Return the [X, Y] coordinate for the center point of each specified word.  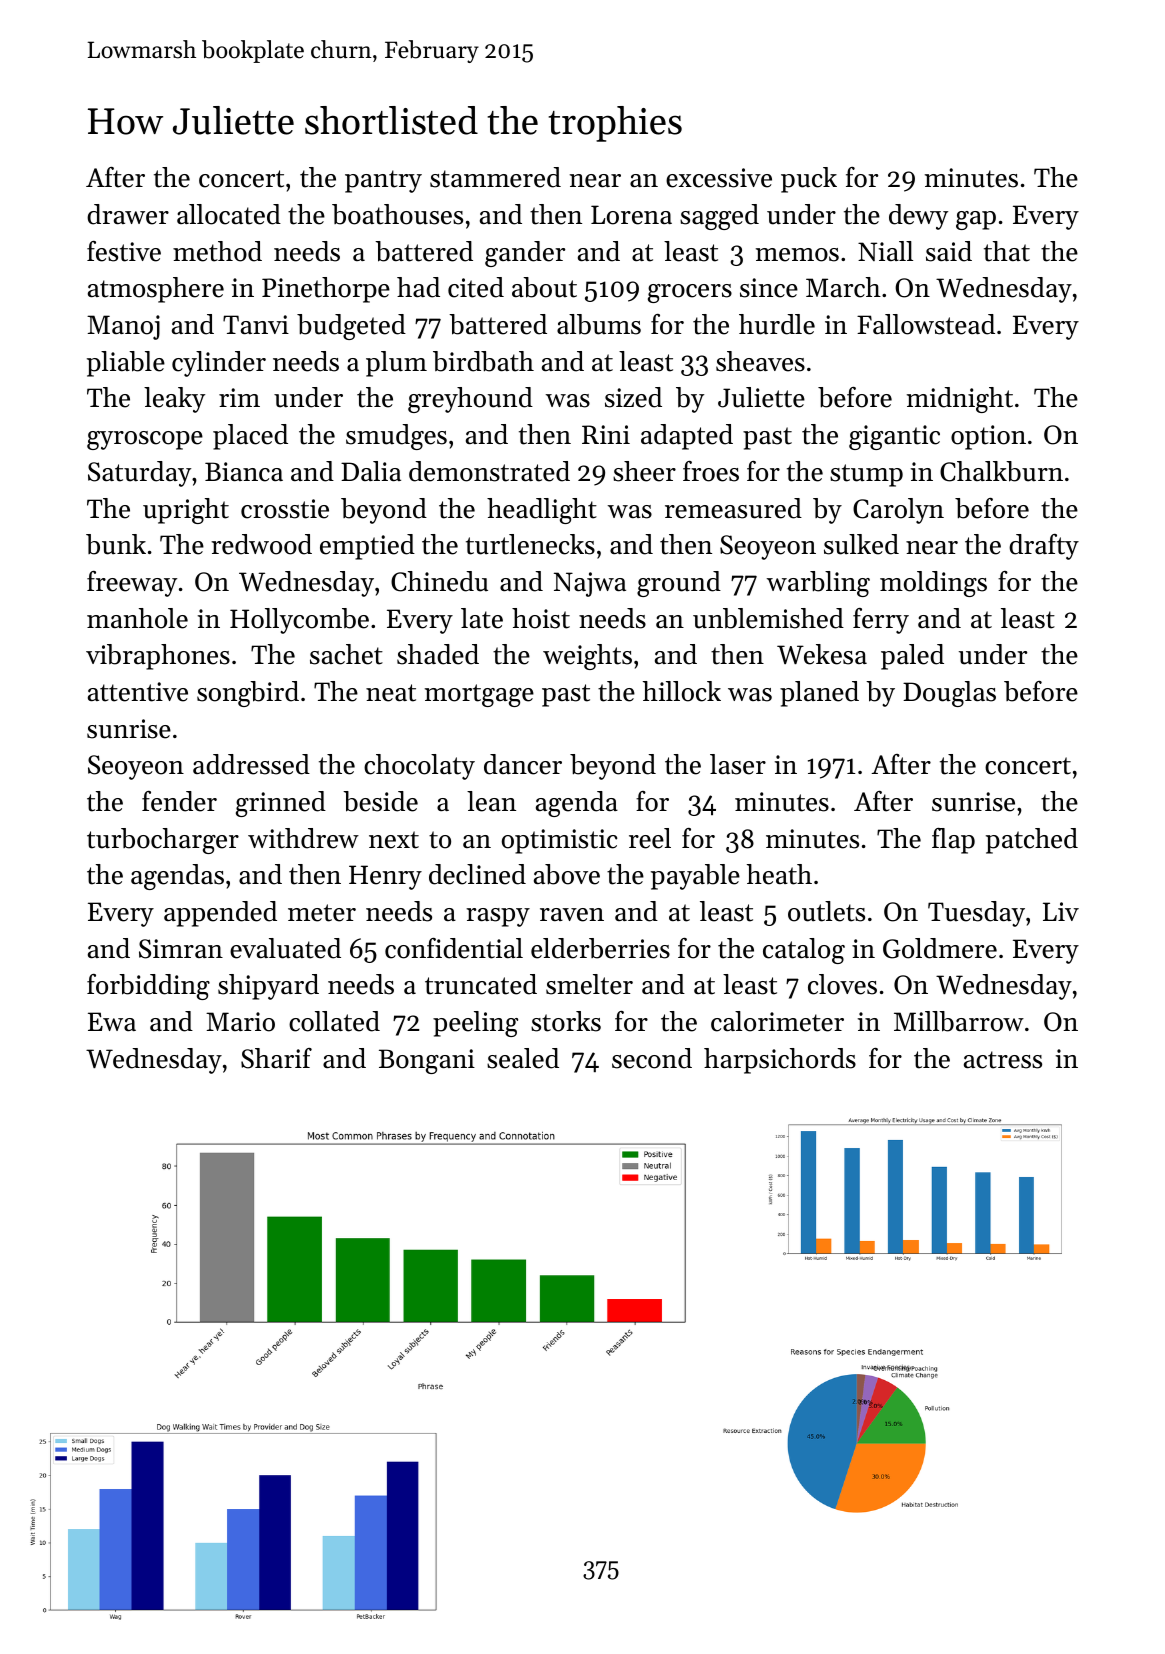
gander [525, 254]
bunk [116, 544]
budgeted [351, 327]
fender [179, 801]
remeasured [733, 508]
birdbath [483, 361]
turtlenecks [530, 544]
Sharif [276, 1058]
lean [491, 801]
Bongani [427, 1061]
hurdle [777, 324]
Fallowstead [926, 324]
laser [738, 764]
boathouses [397, 214]
